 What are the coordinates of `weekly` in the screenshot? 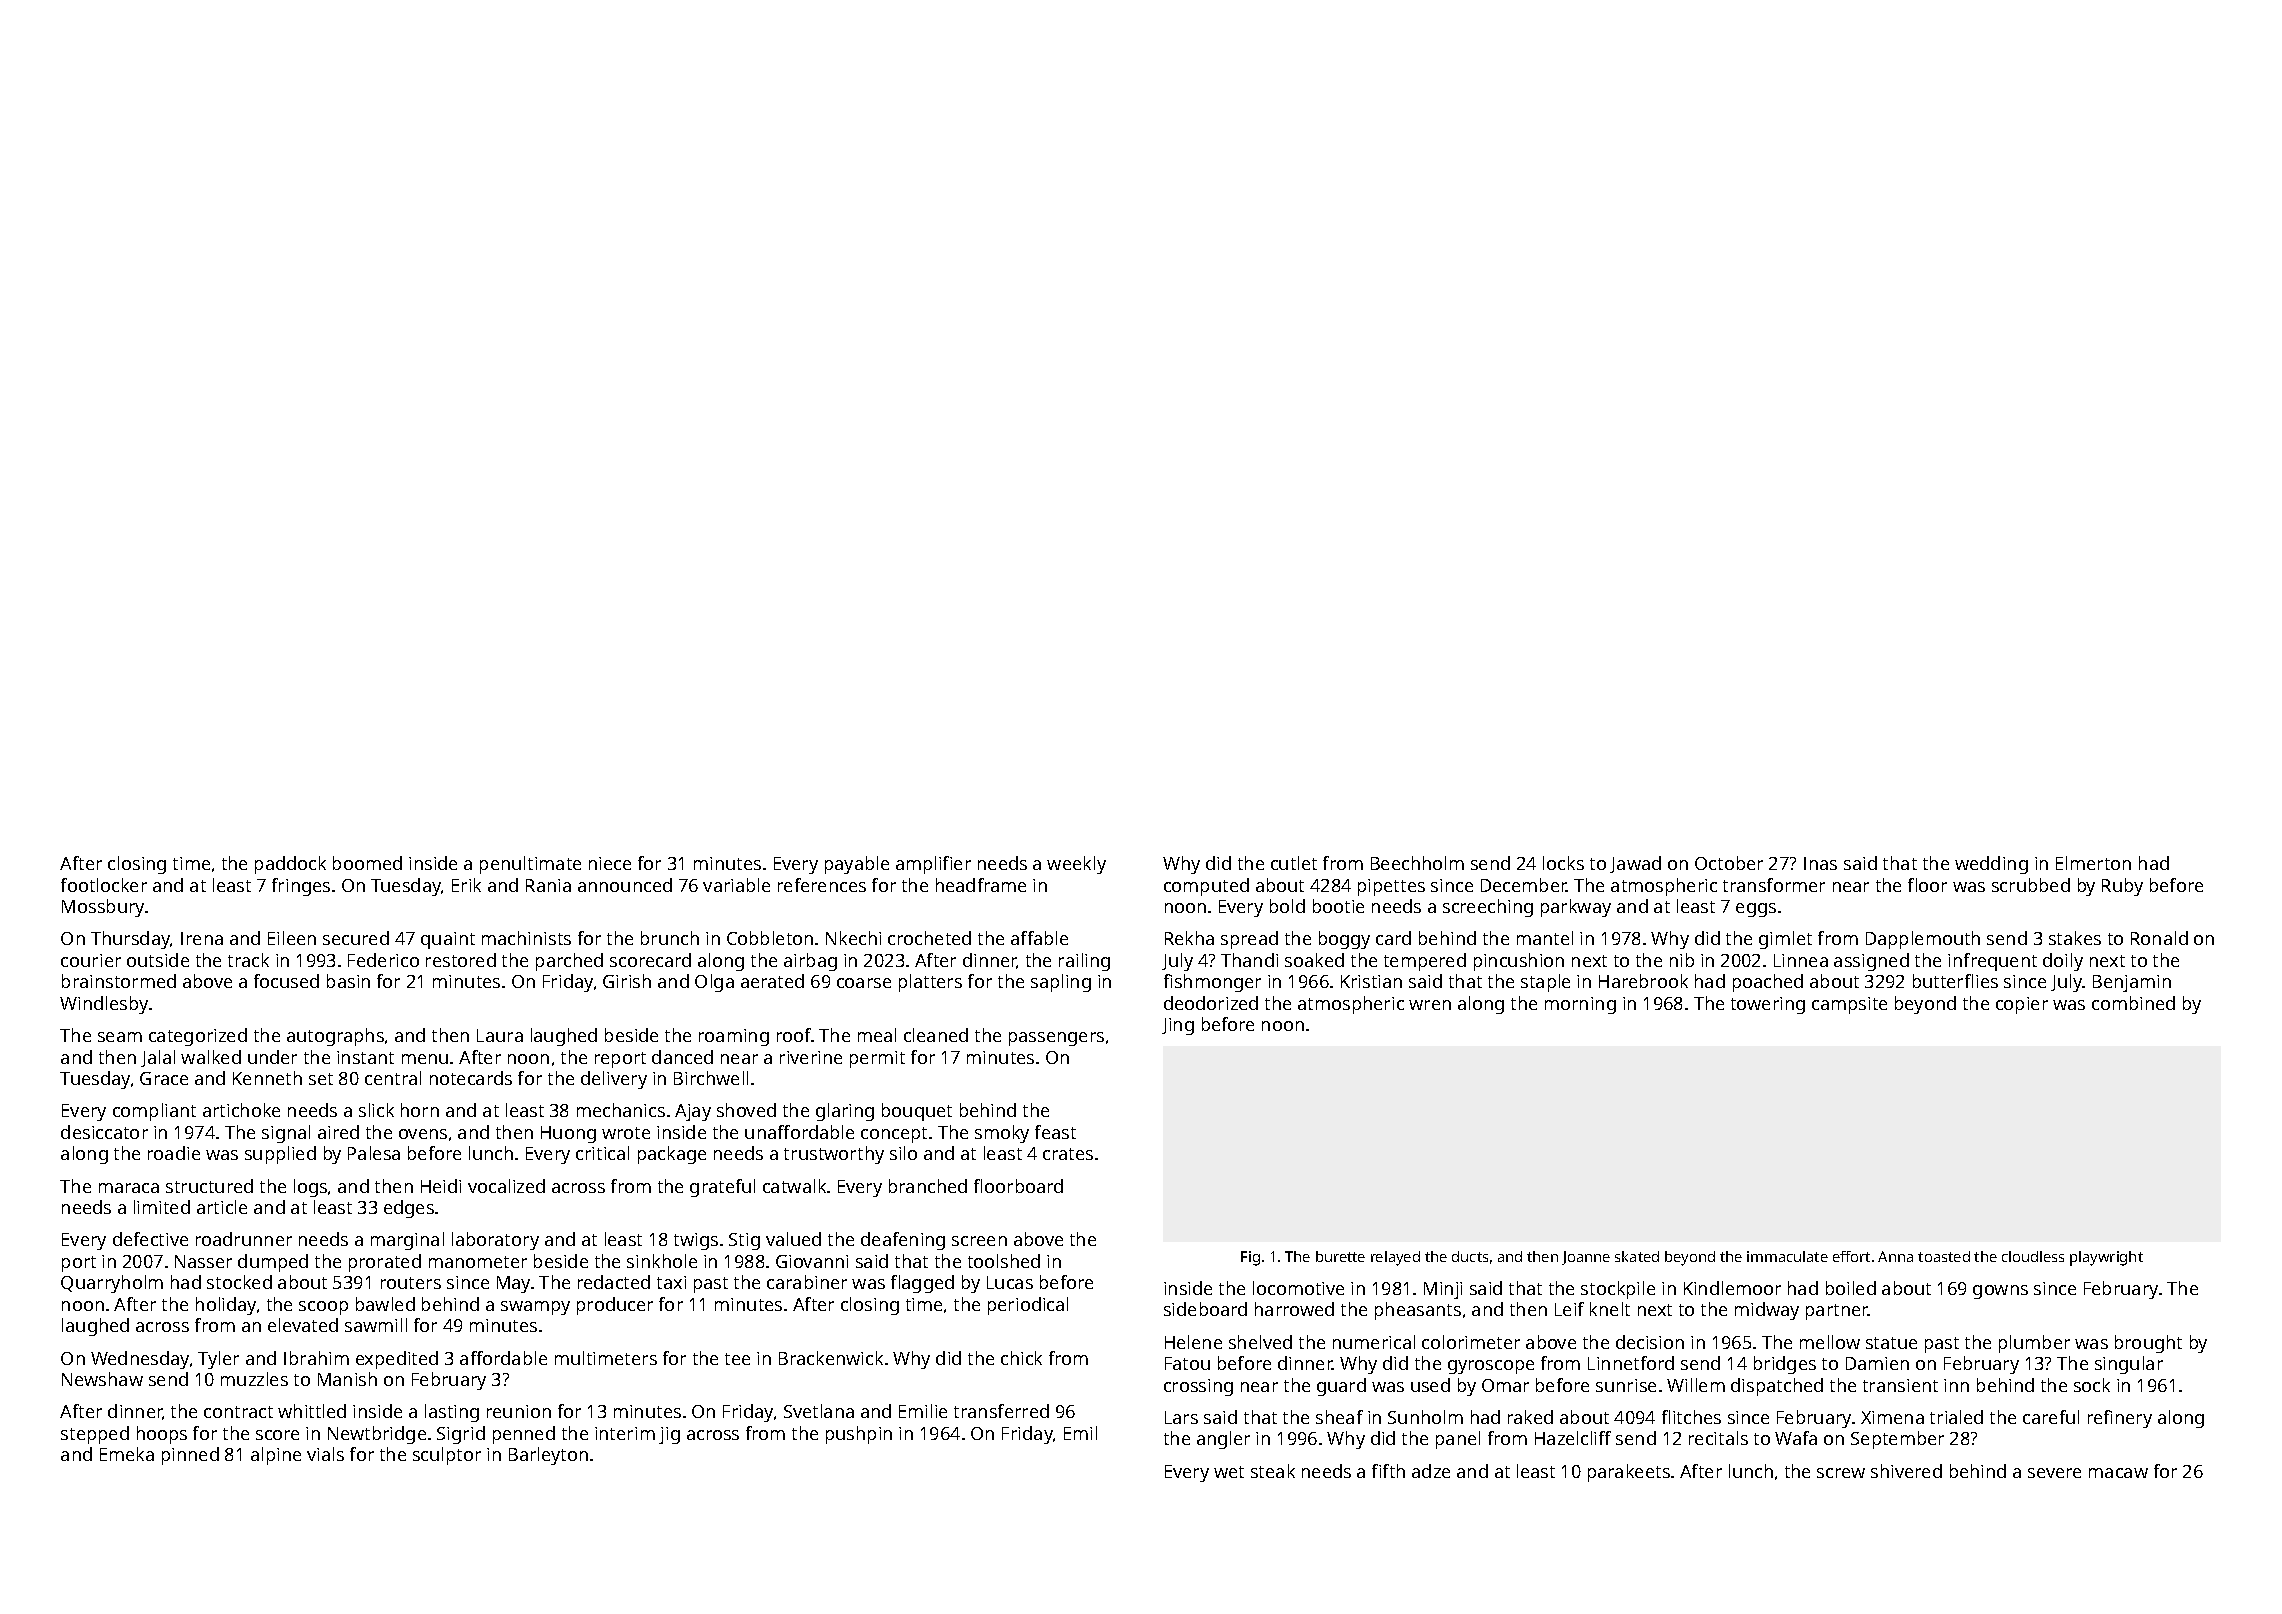 It's located at (1076, 865).
